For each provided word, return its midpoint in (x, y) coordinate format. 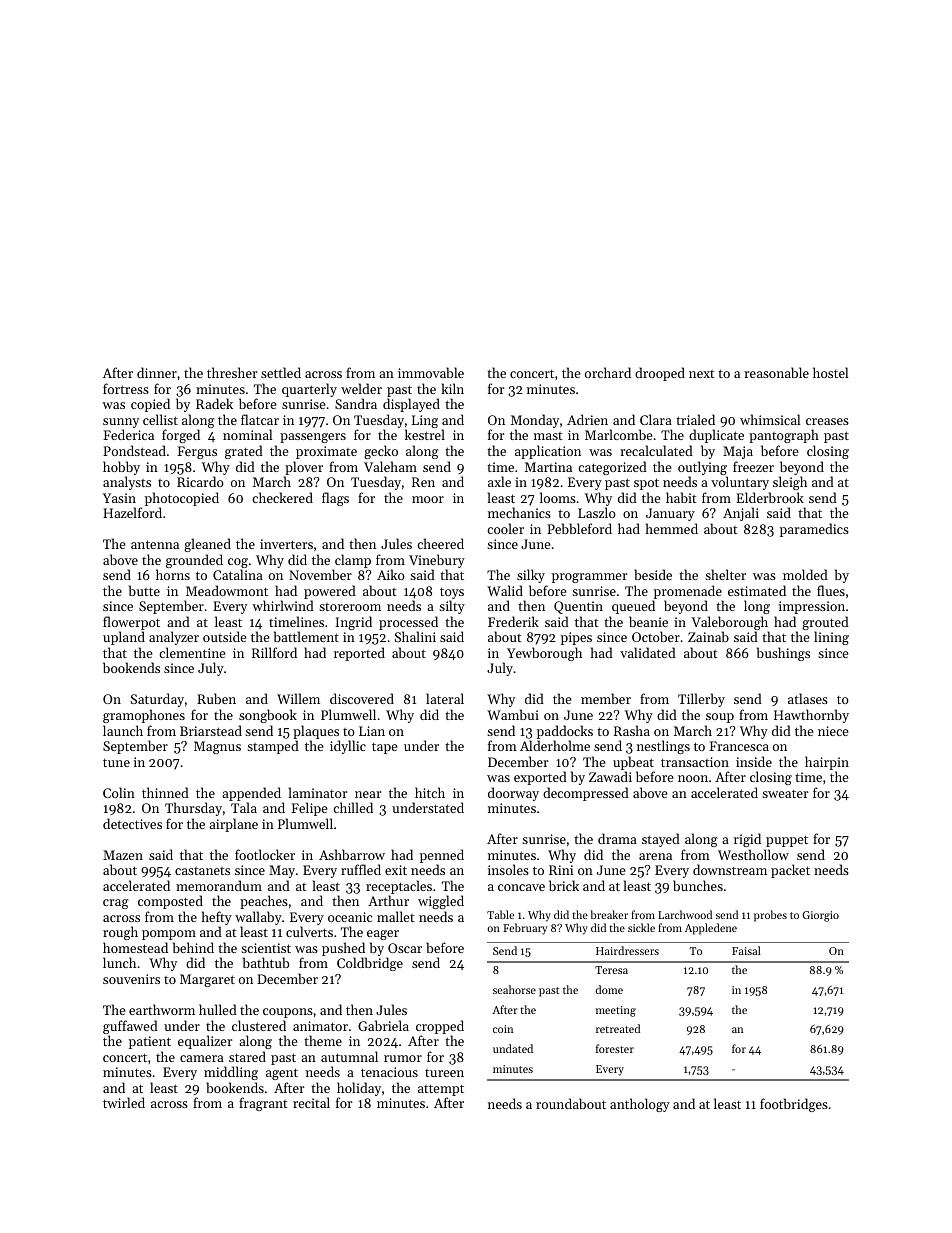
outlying (702, 468)
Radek (214, 403)
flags (335, 499)
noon (693, 778)
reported (359, 654)
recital (311, 1102)
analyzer (174, 638)
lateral (445, 698)
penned (442, 856)
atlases (808, 698)
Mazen (123, 855)
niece (833, 731)
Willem (298, 698)
